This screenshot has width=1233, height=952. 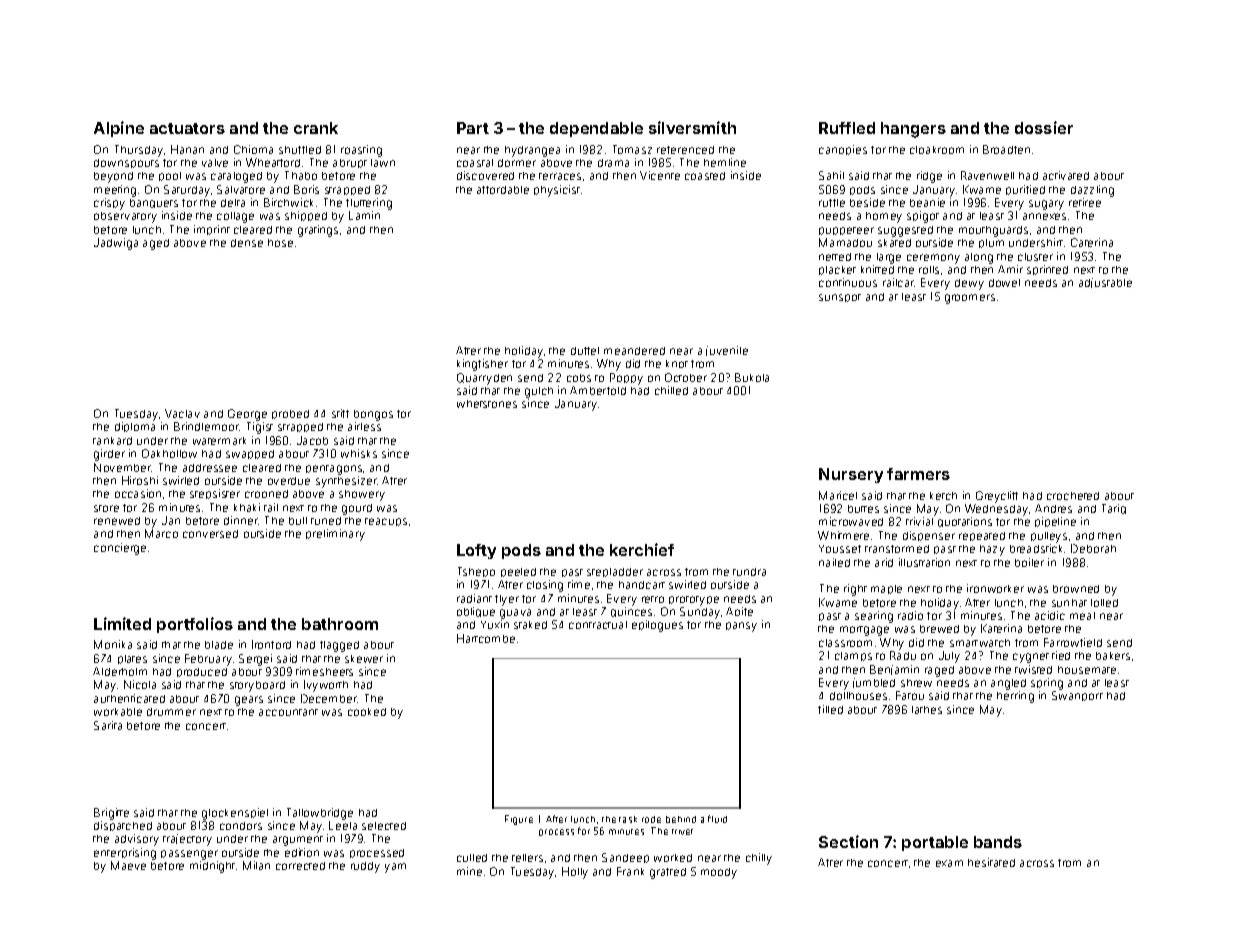 I want to click on plum, so click(x=991, y=243).
